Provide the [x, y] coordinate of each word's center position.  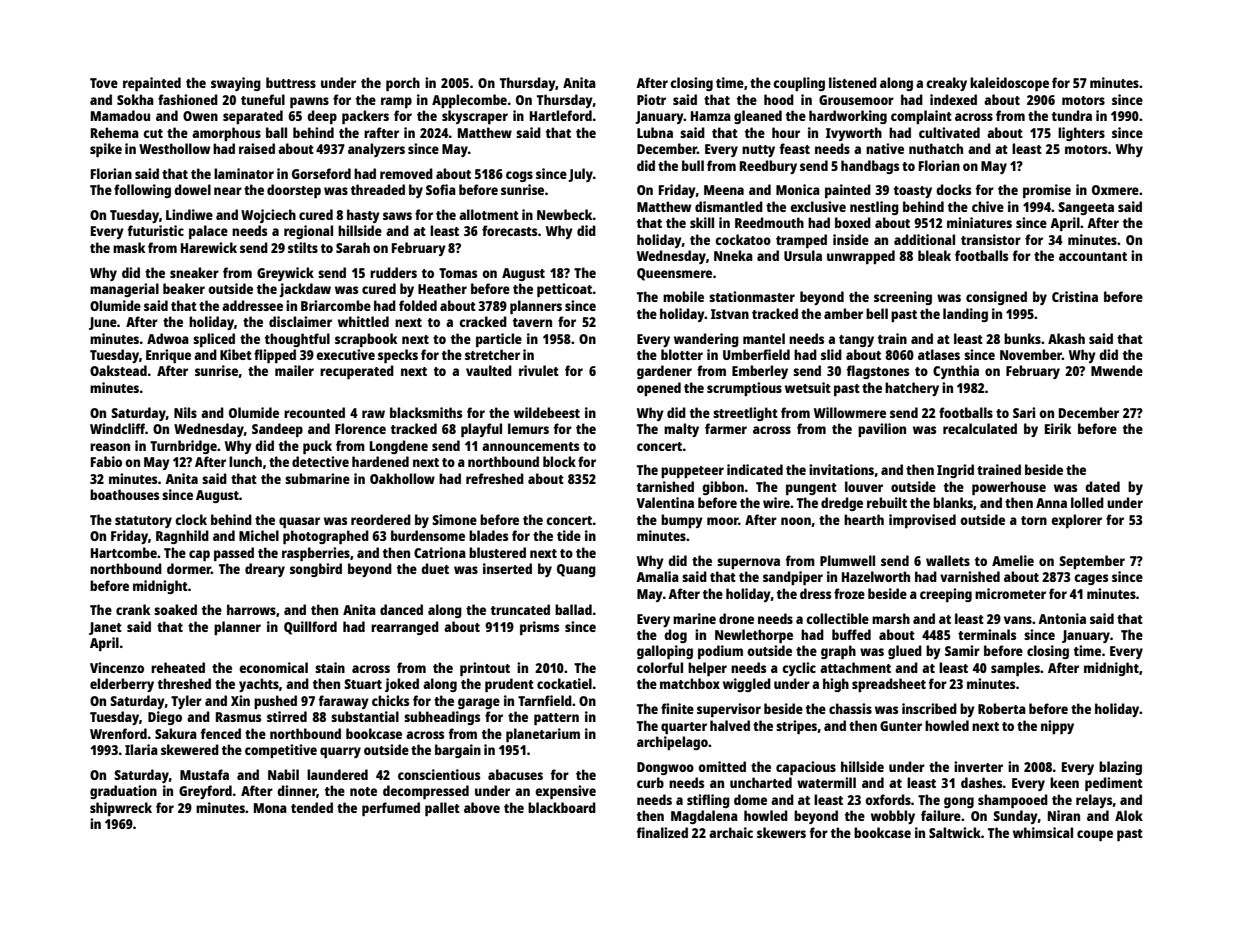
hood [779, 99]
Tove [104, 83]
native [885, 148]
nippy [1057, 727]
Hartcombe [124, 552]
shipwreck [121, 809]
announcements [530, 446]
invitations [841, 469]
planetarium [543, 735]
